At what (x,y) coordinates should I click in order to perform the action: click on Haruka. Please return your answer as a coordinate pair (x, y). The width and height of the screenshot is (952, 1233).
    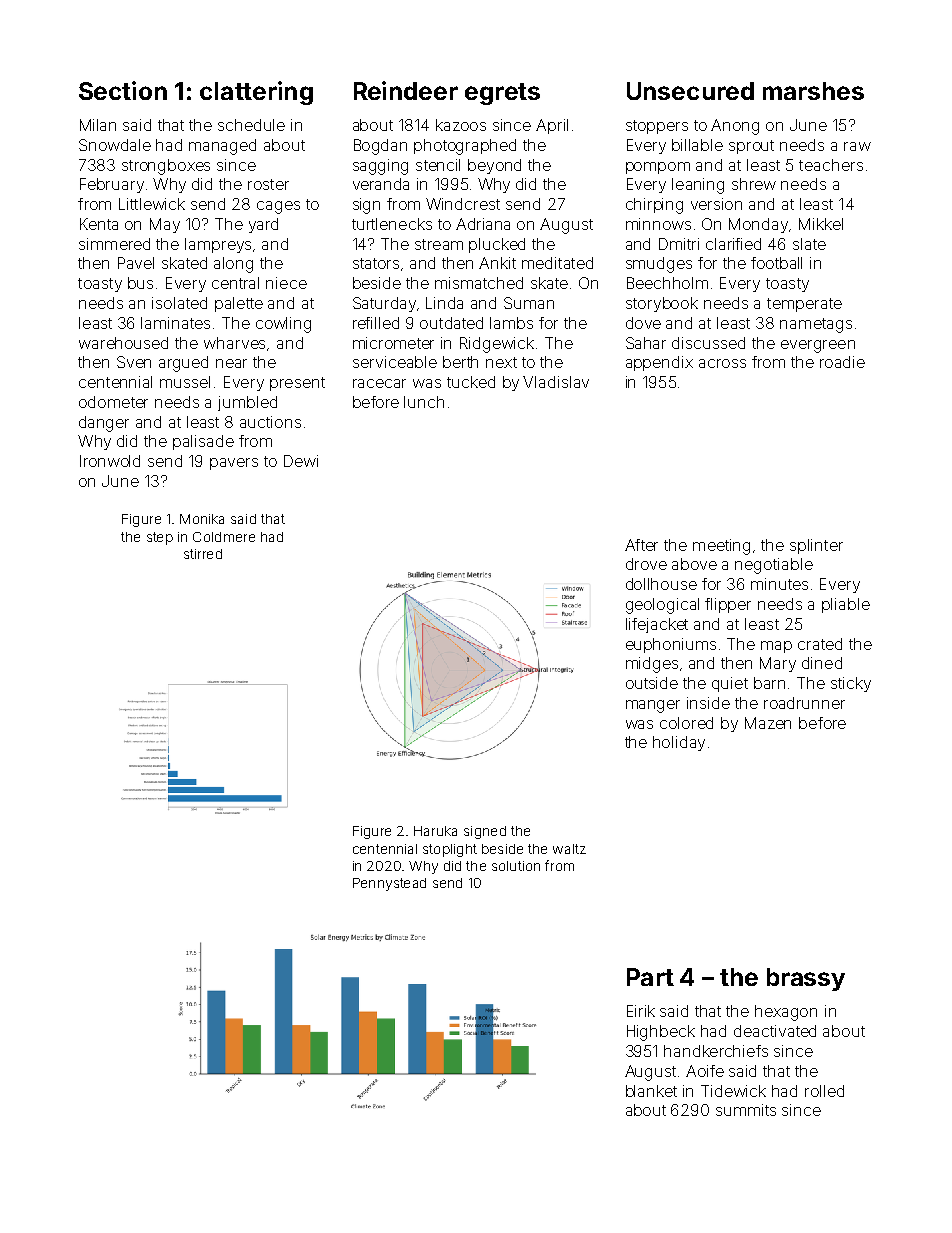
    Looking at the image, I should click on (435, 831).
